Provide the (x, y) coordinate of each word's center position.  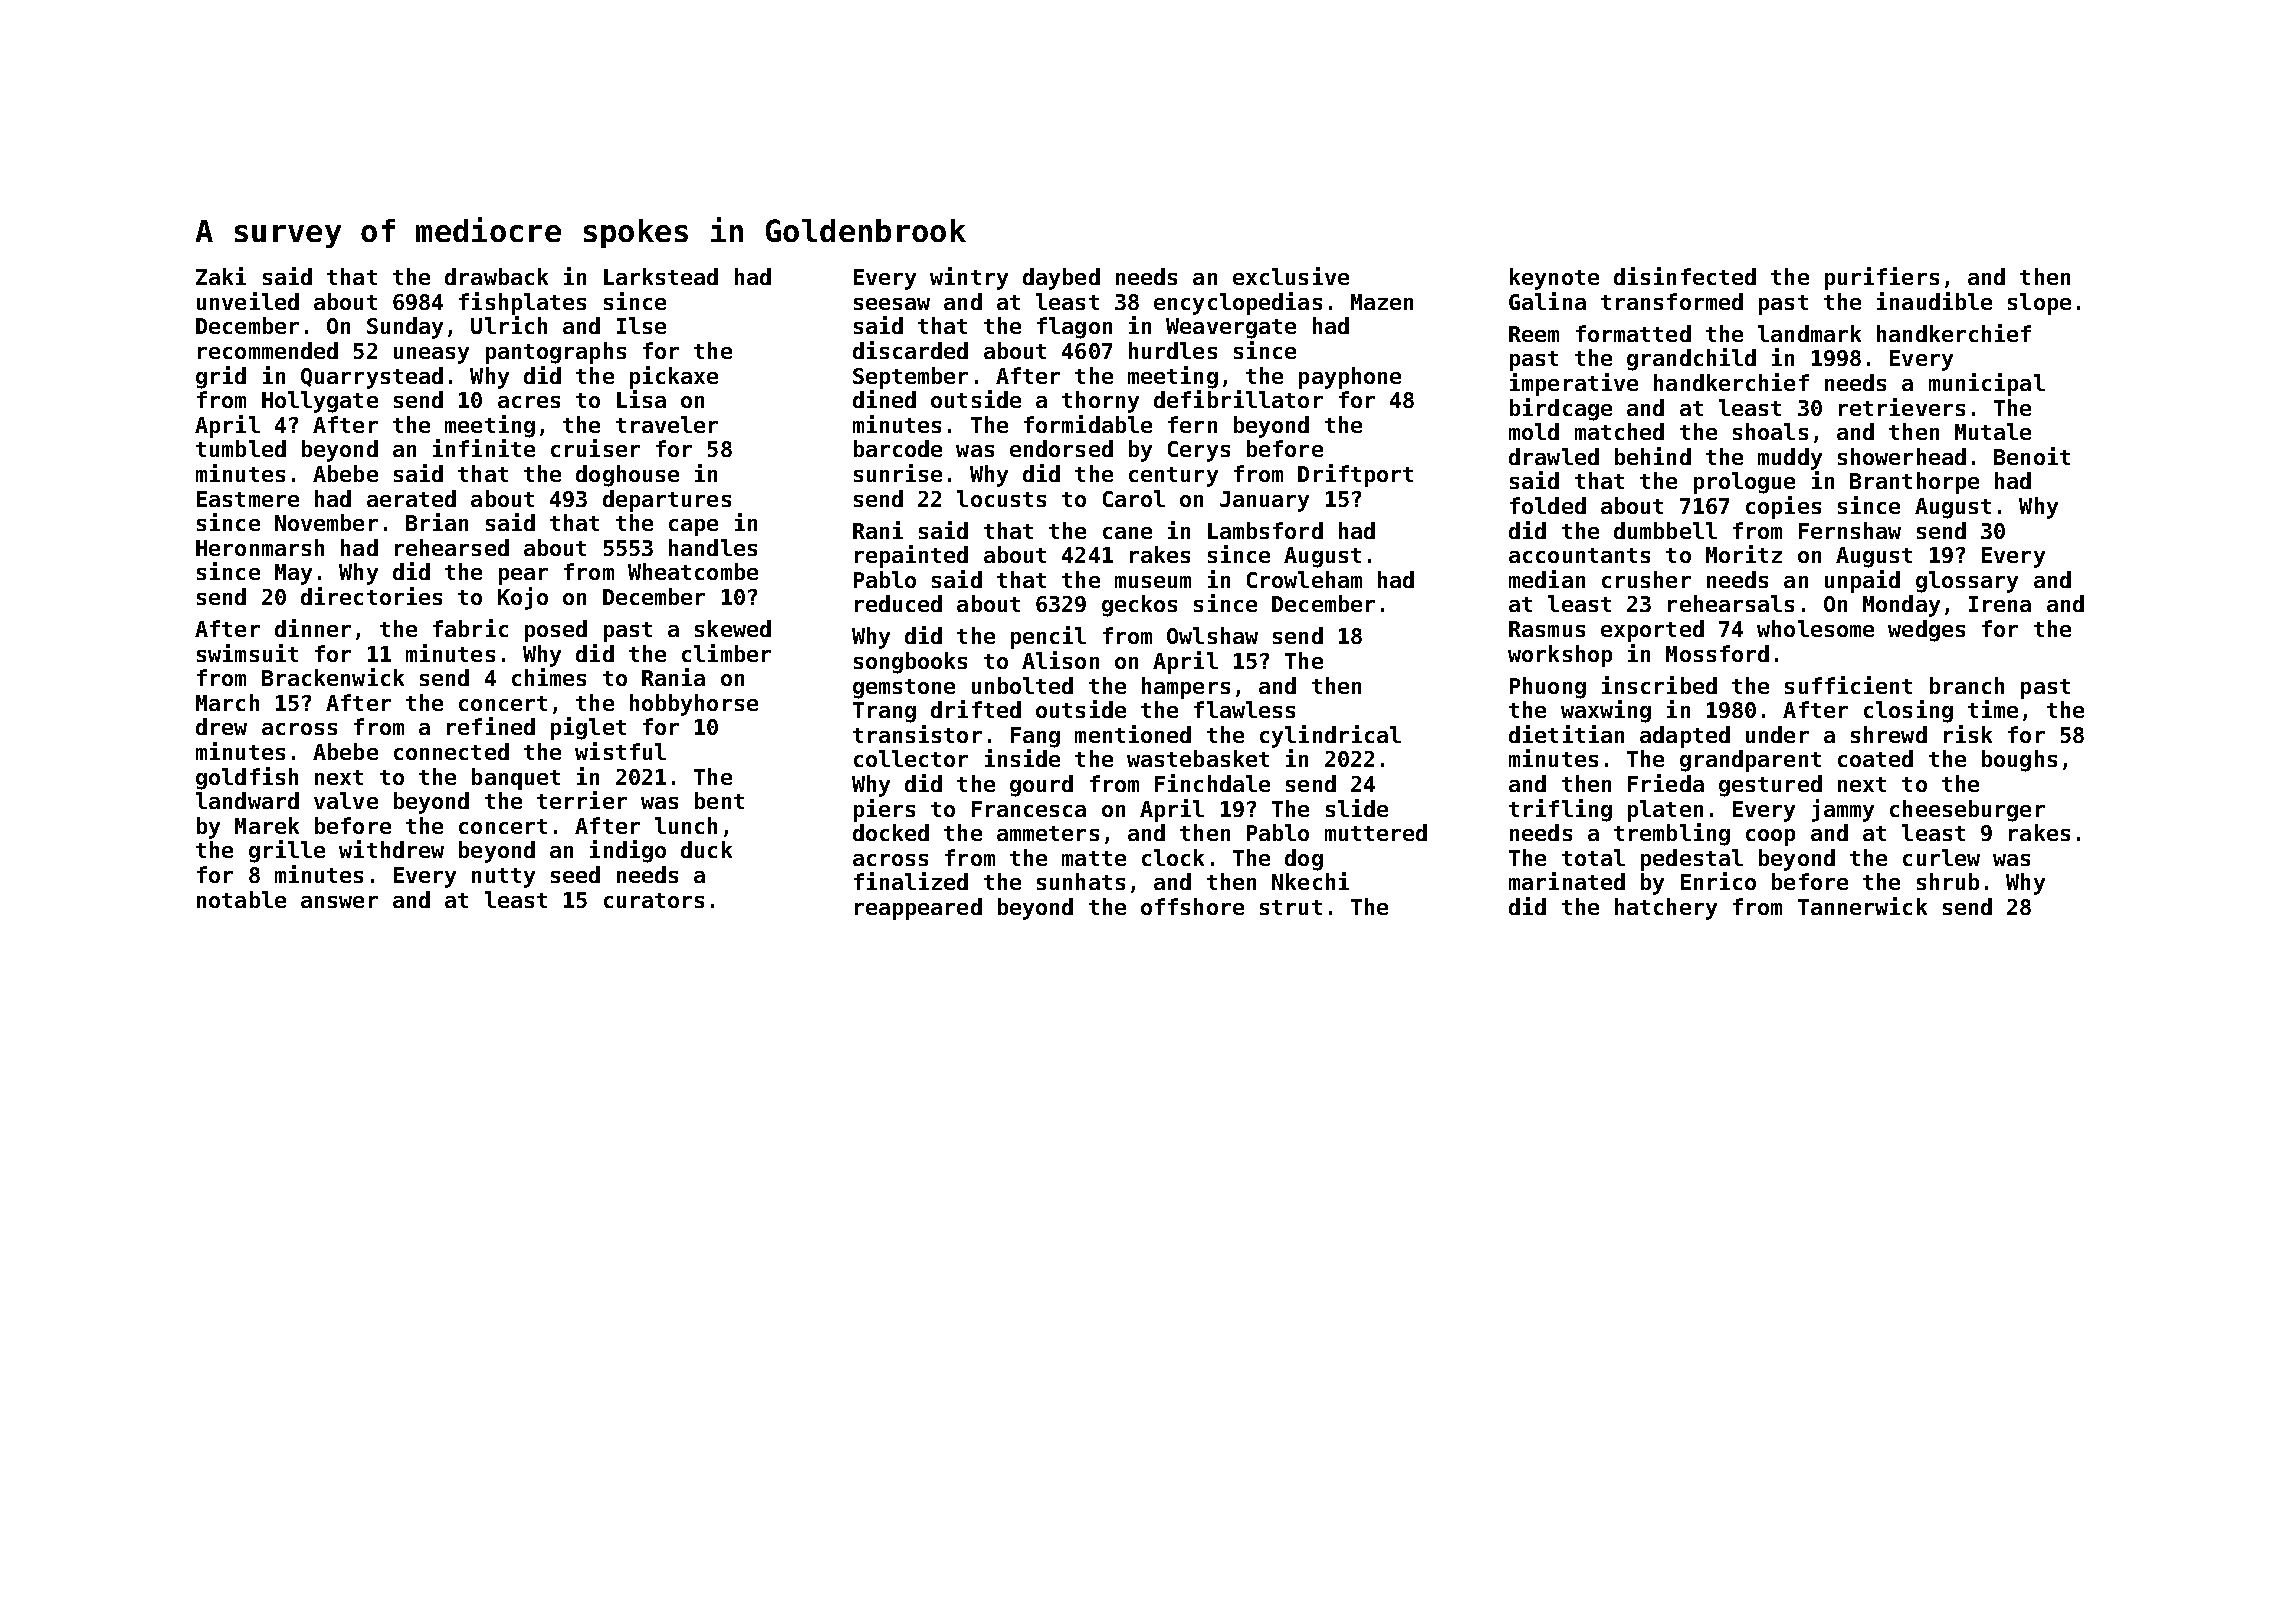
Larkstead (661, 276)
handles (713, 547)
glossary (1967, 582)
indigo (628, 851)
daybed (1061, 279)
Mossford (1717, 653)
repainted (911, 556)
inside (1022, 758)
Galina (1547, 301)
